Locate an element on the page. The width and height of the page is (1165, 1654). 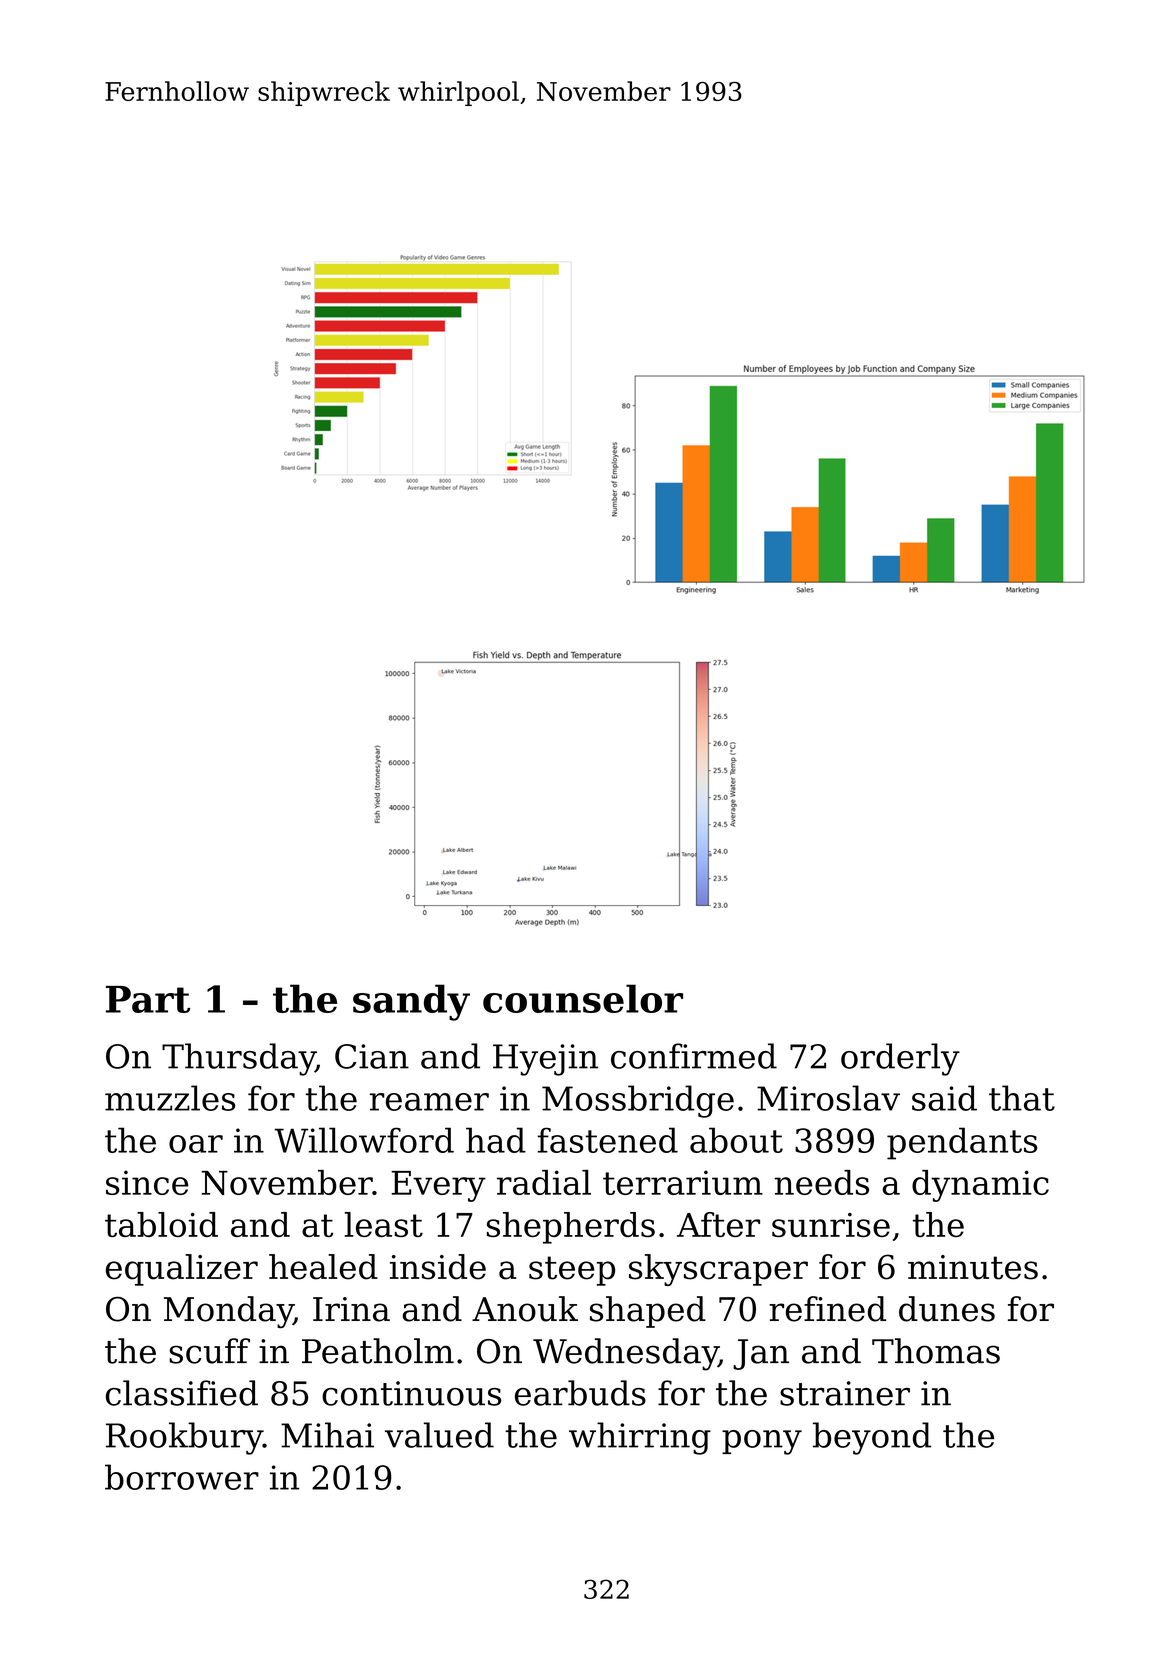
counselor is located at coordinates (583, 998).
